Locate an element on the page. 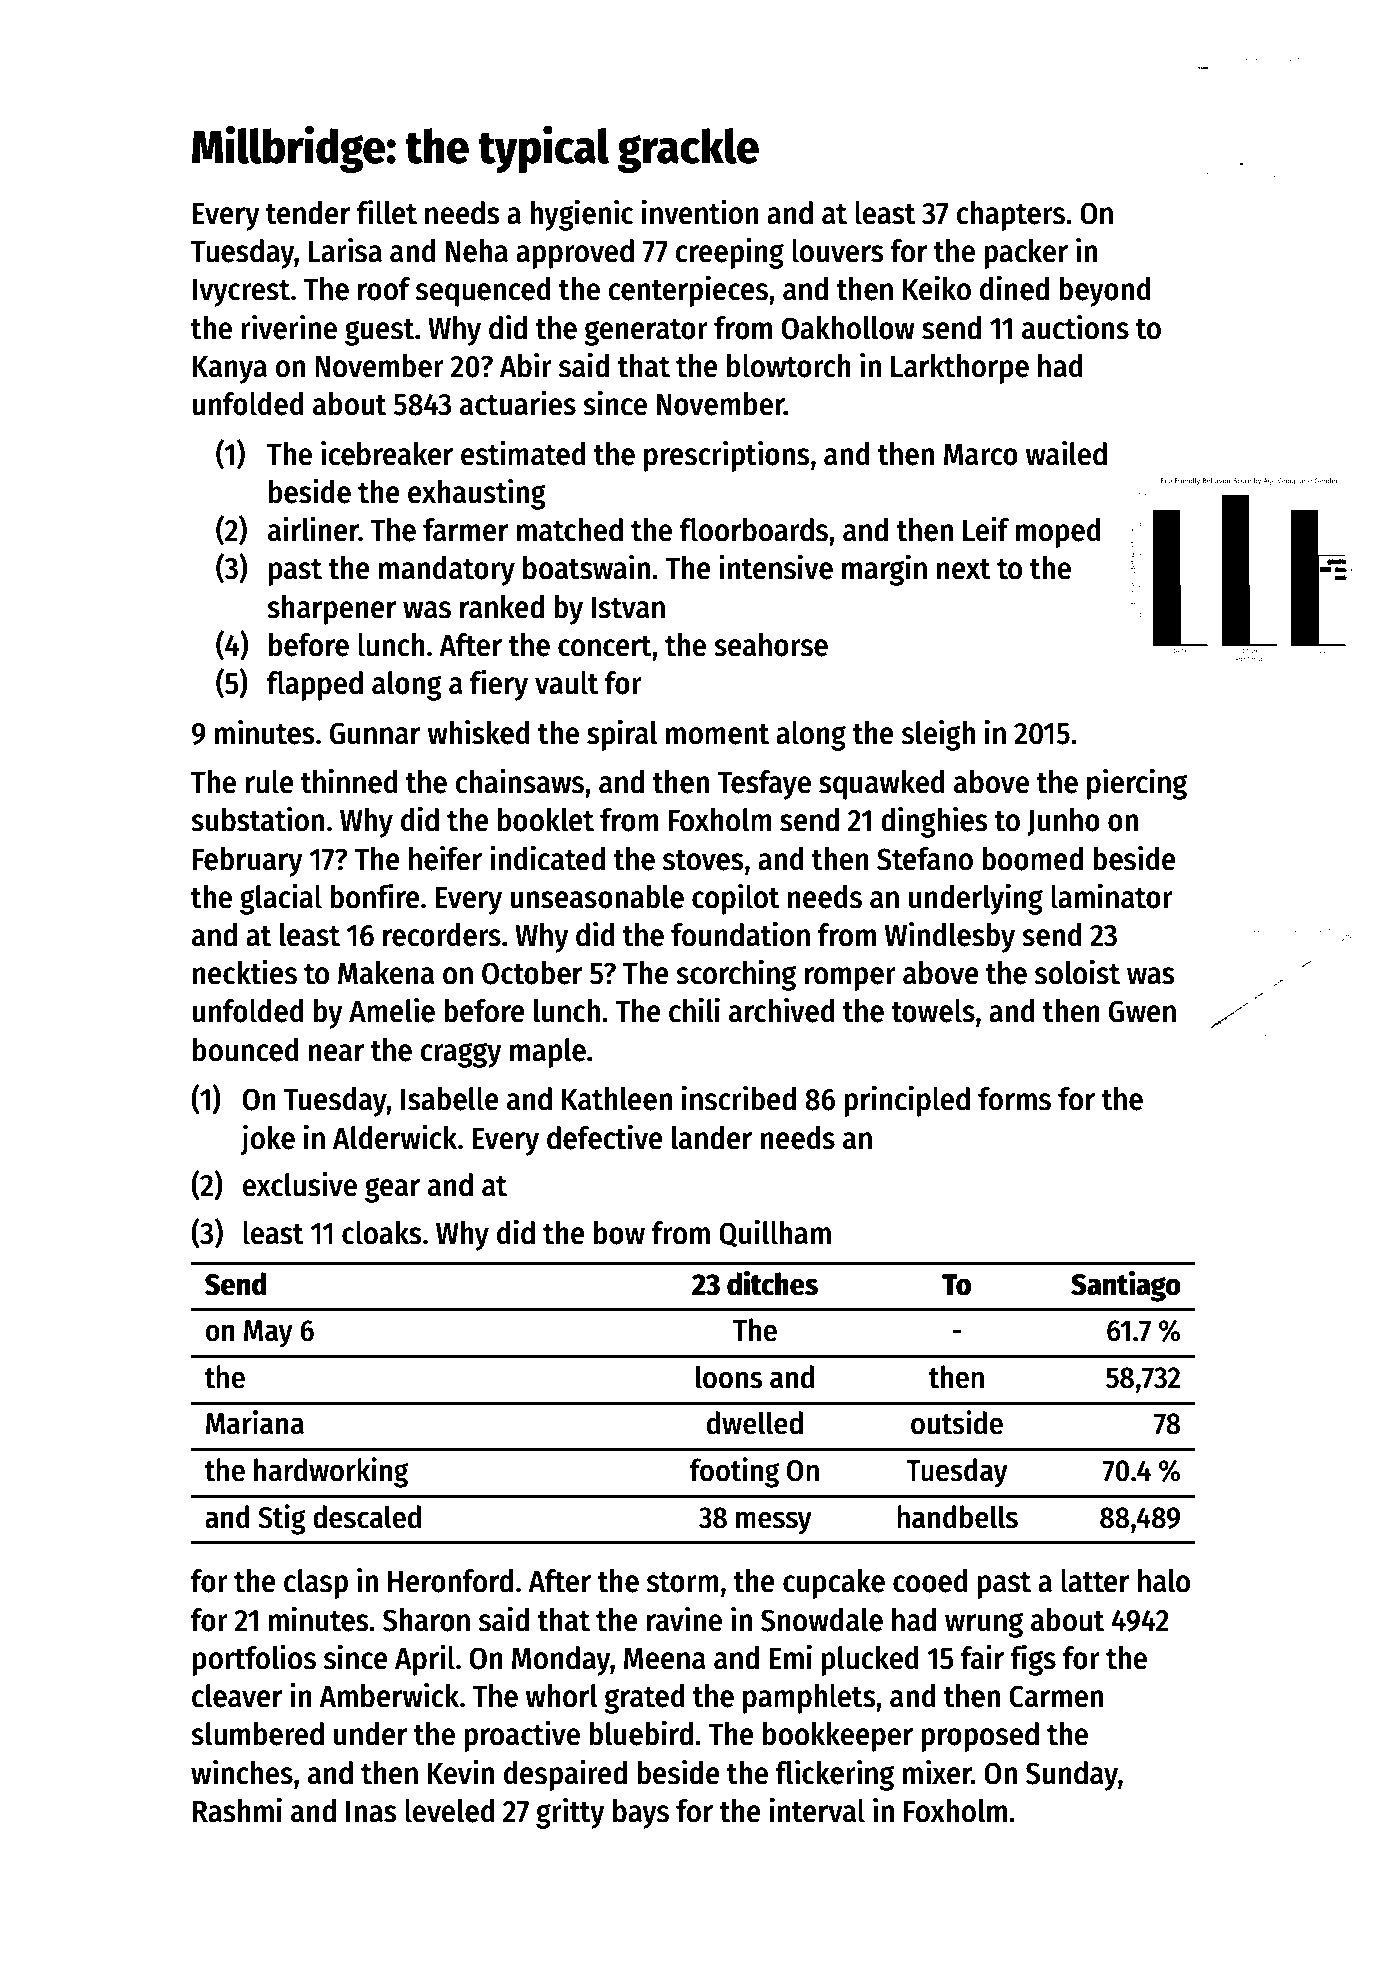  Mariana is located at coordinates (255, 1422).
